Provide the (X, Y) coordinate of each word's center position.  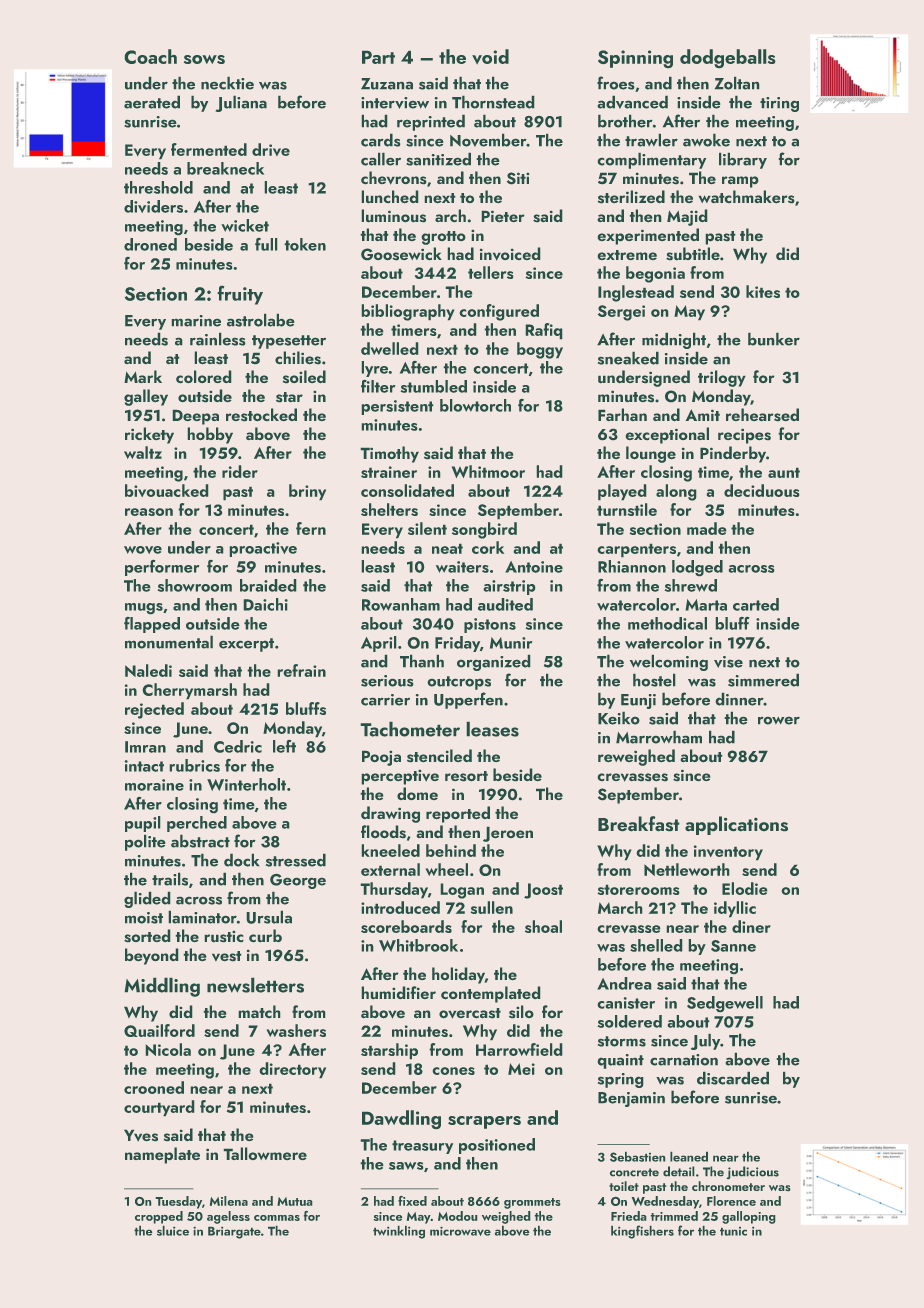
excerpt (246, 645)
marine (196, 321)
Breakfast (638, 823)
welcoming (669, 663)
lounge (651, 454)
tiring (779, 104)
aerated (152, 102)
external (390, 869)
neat (447, 549)
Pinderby (733, 454)
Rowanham (401, 604)
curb (265, 935)
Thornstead (493, 102)
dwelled (389, 348)
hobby (210, 435)
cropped (159, 1217)
